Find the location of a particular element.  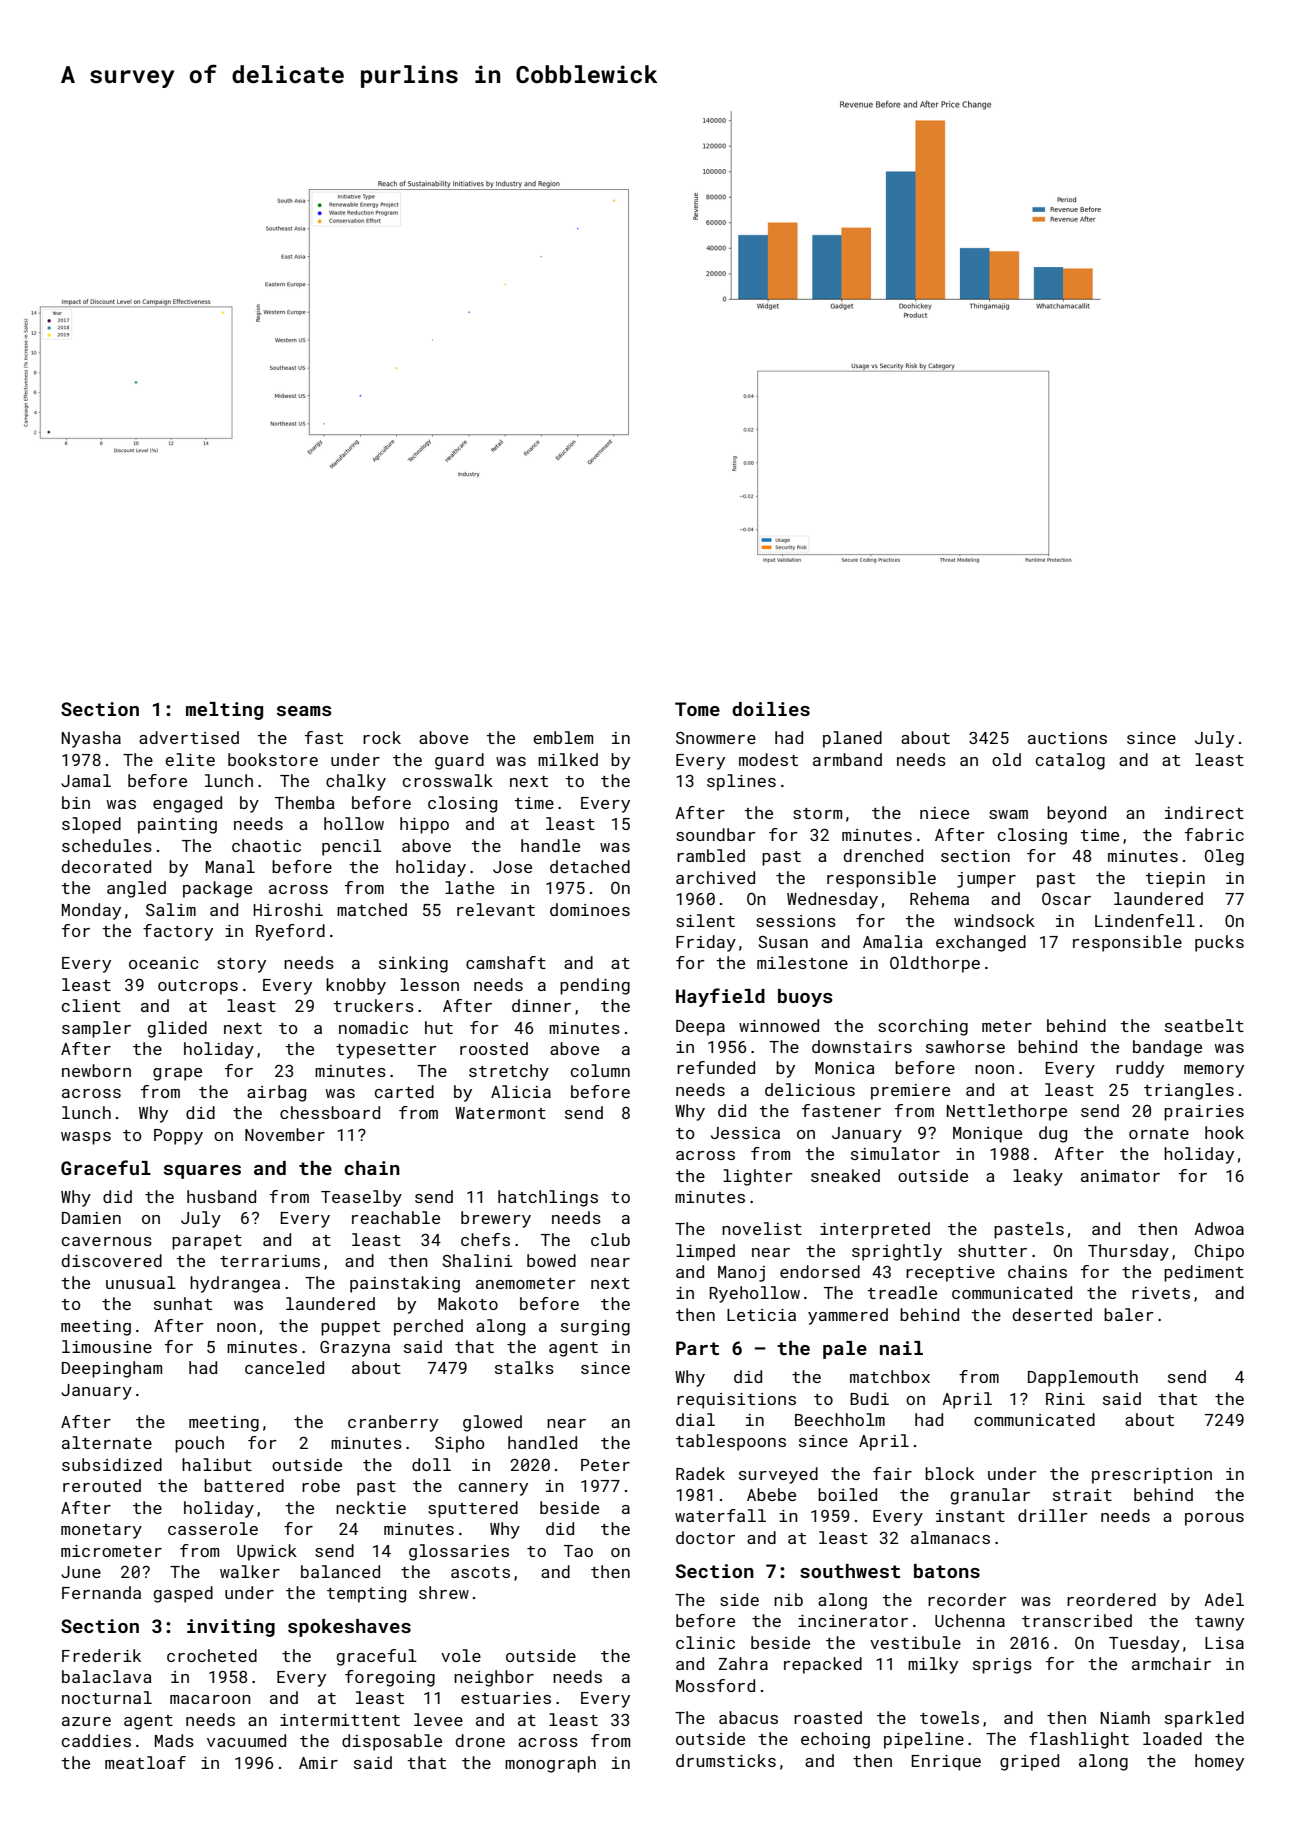

storm is located at coordinates (817, 813).
